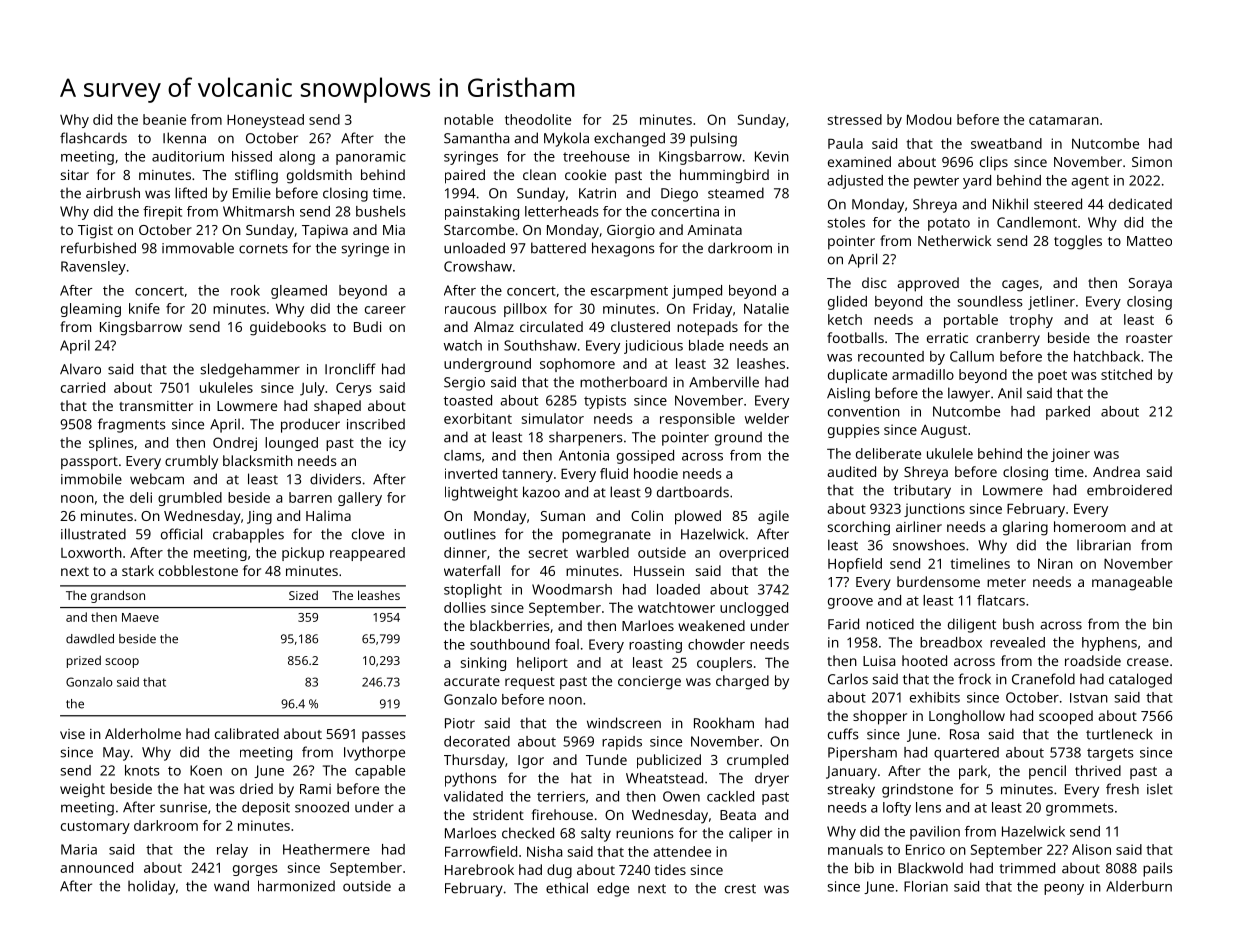 The width and height of the screenshot is (1233, 952). Describe the element at coordinates (926, 886) in the screenshot. I see `Florian` at that location.
